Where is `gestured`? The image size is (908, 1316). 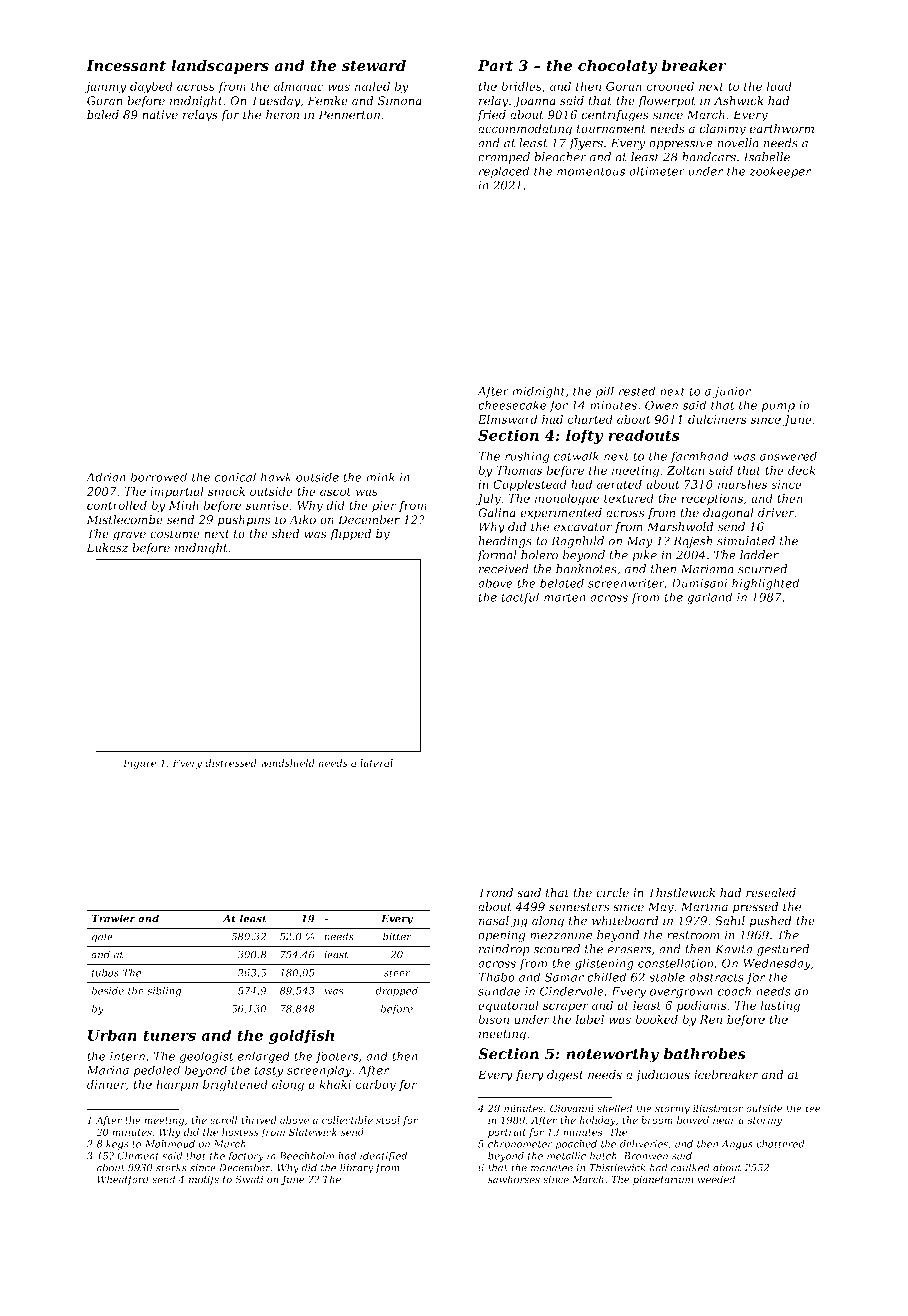 gestured is located at coordinates (783, 950).
